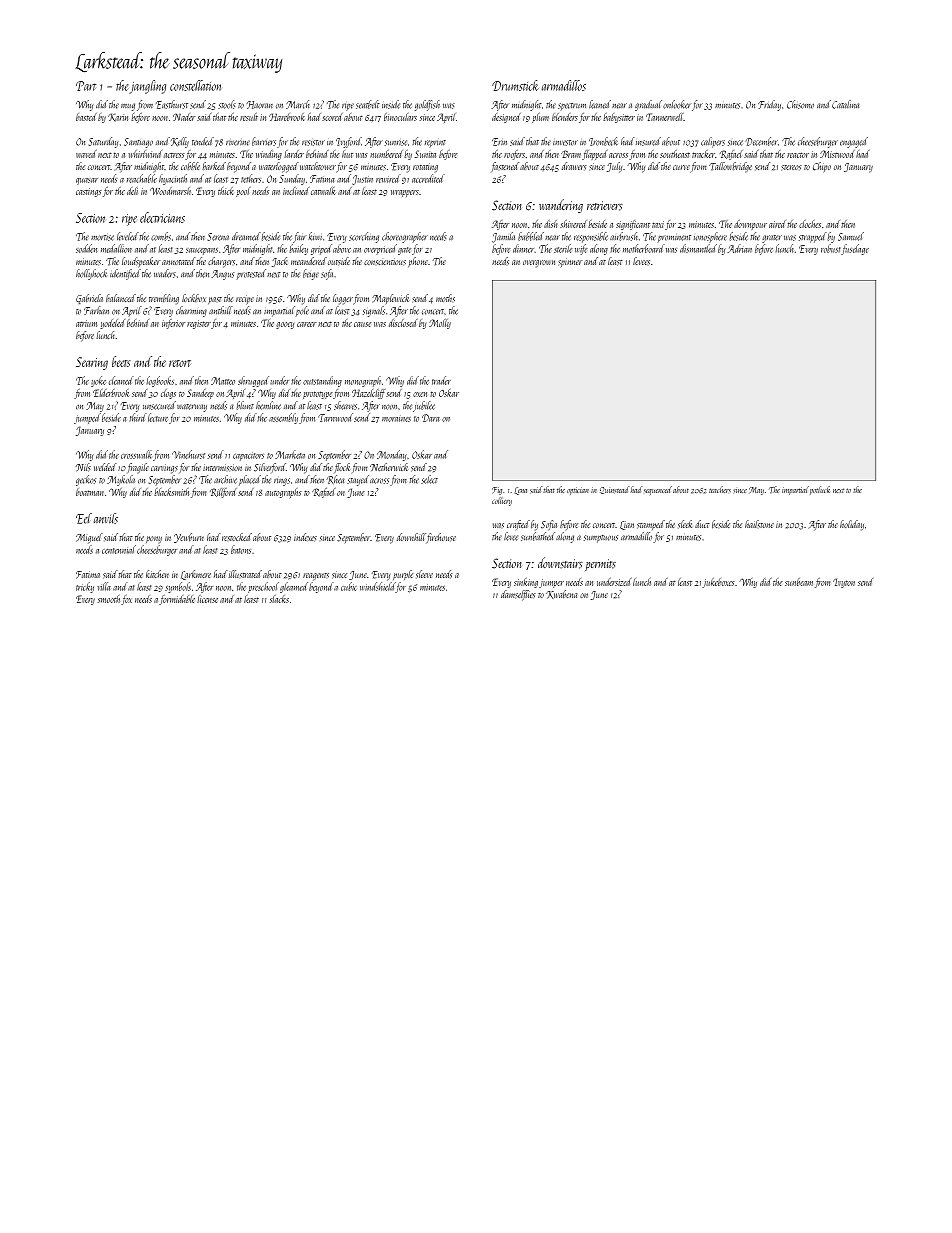  What do you see at coordinates (855, 249) in the document?
I see `fuselage` at bounding box center [855, 249].
